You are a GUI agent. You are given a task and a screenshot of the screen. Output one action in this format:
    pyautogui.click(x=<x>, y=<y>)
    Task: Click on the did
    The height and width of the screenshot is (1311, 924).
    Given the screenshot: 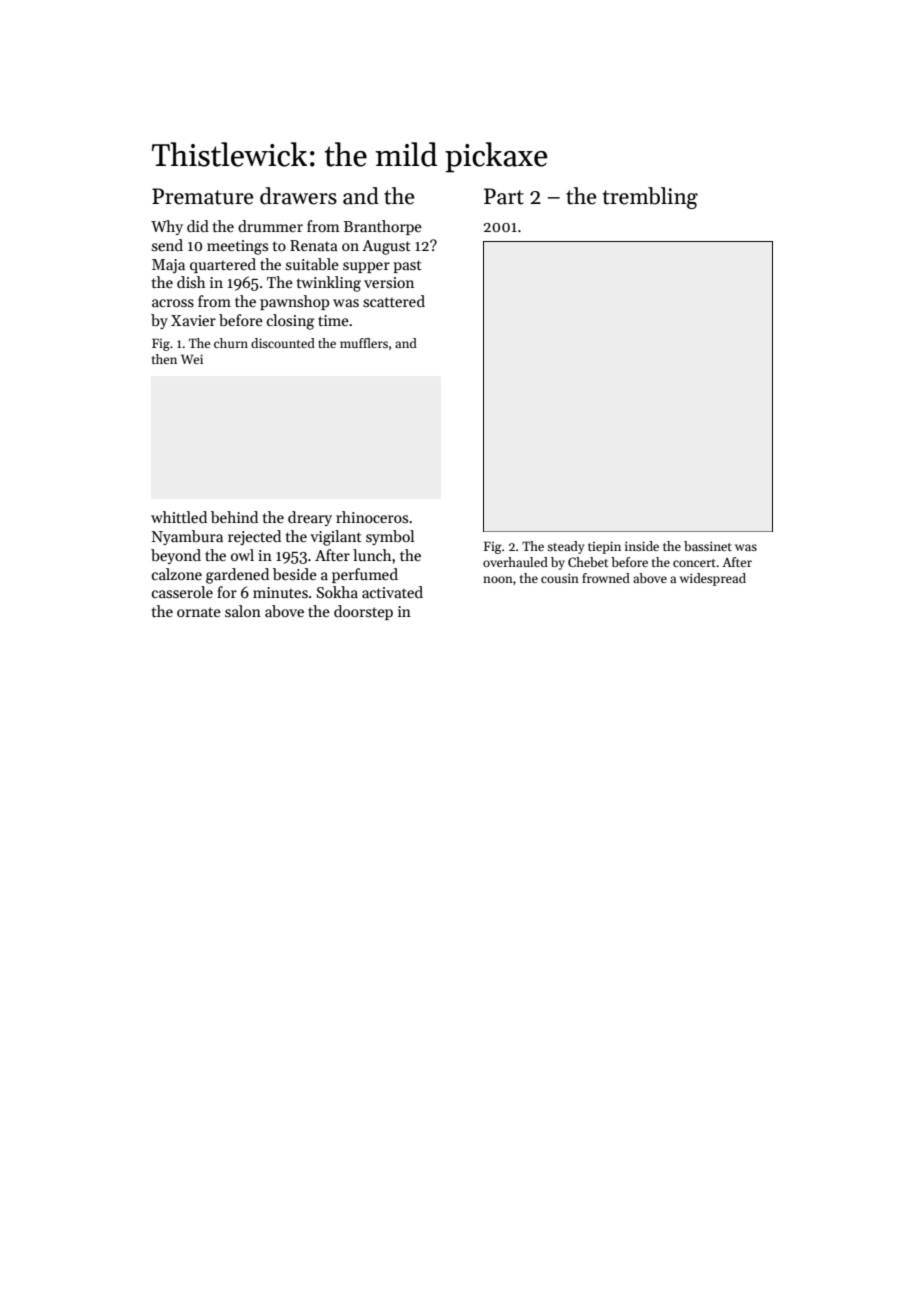 What is the action you would take?
    pyautogui.click(x=198, y=226)
